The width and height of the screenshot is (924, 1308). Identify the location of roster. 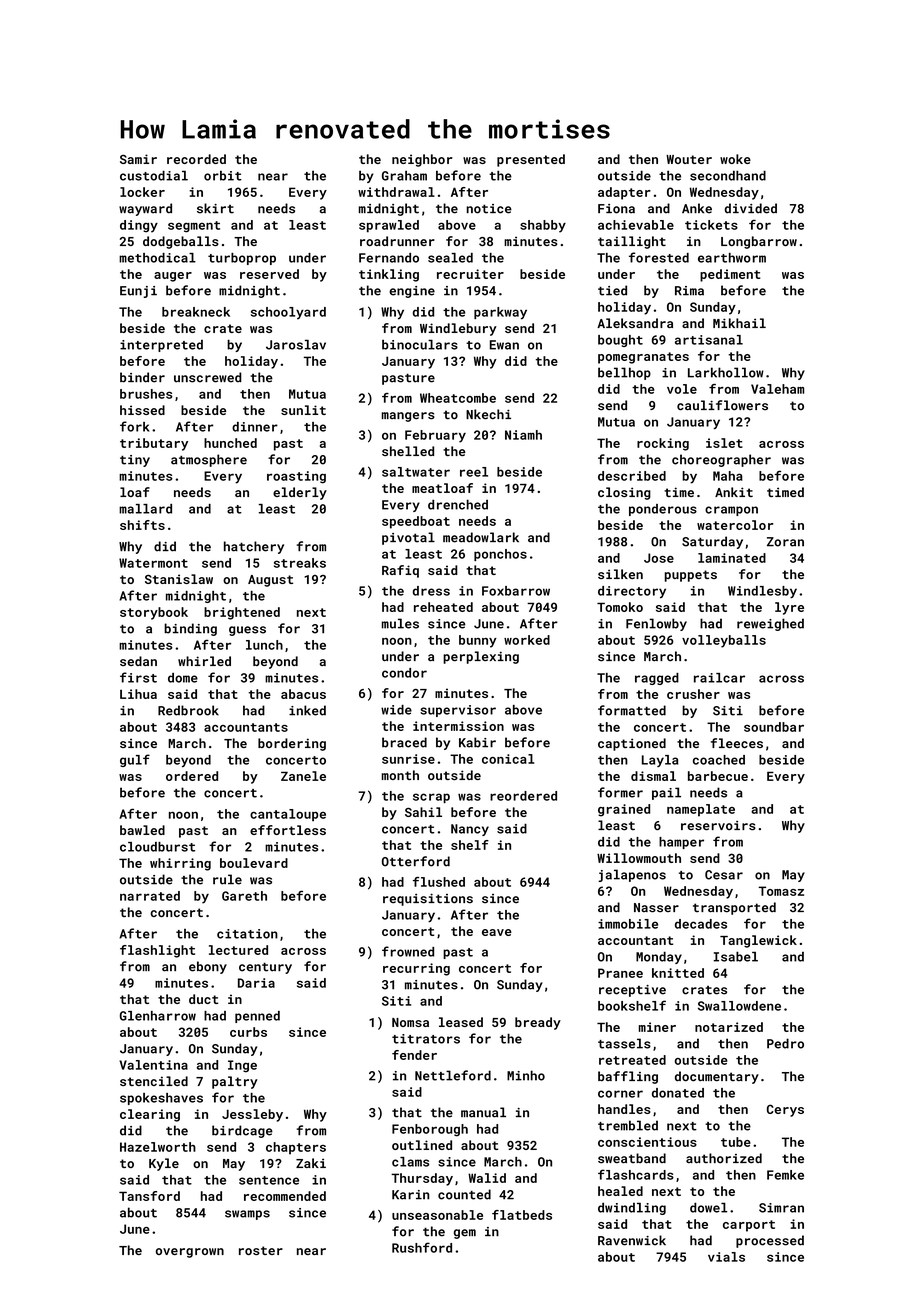
(261, 1250).
